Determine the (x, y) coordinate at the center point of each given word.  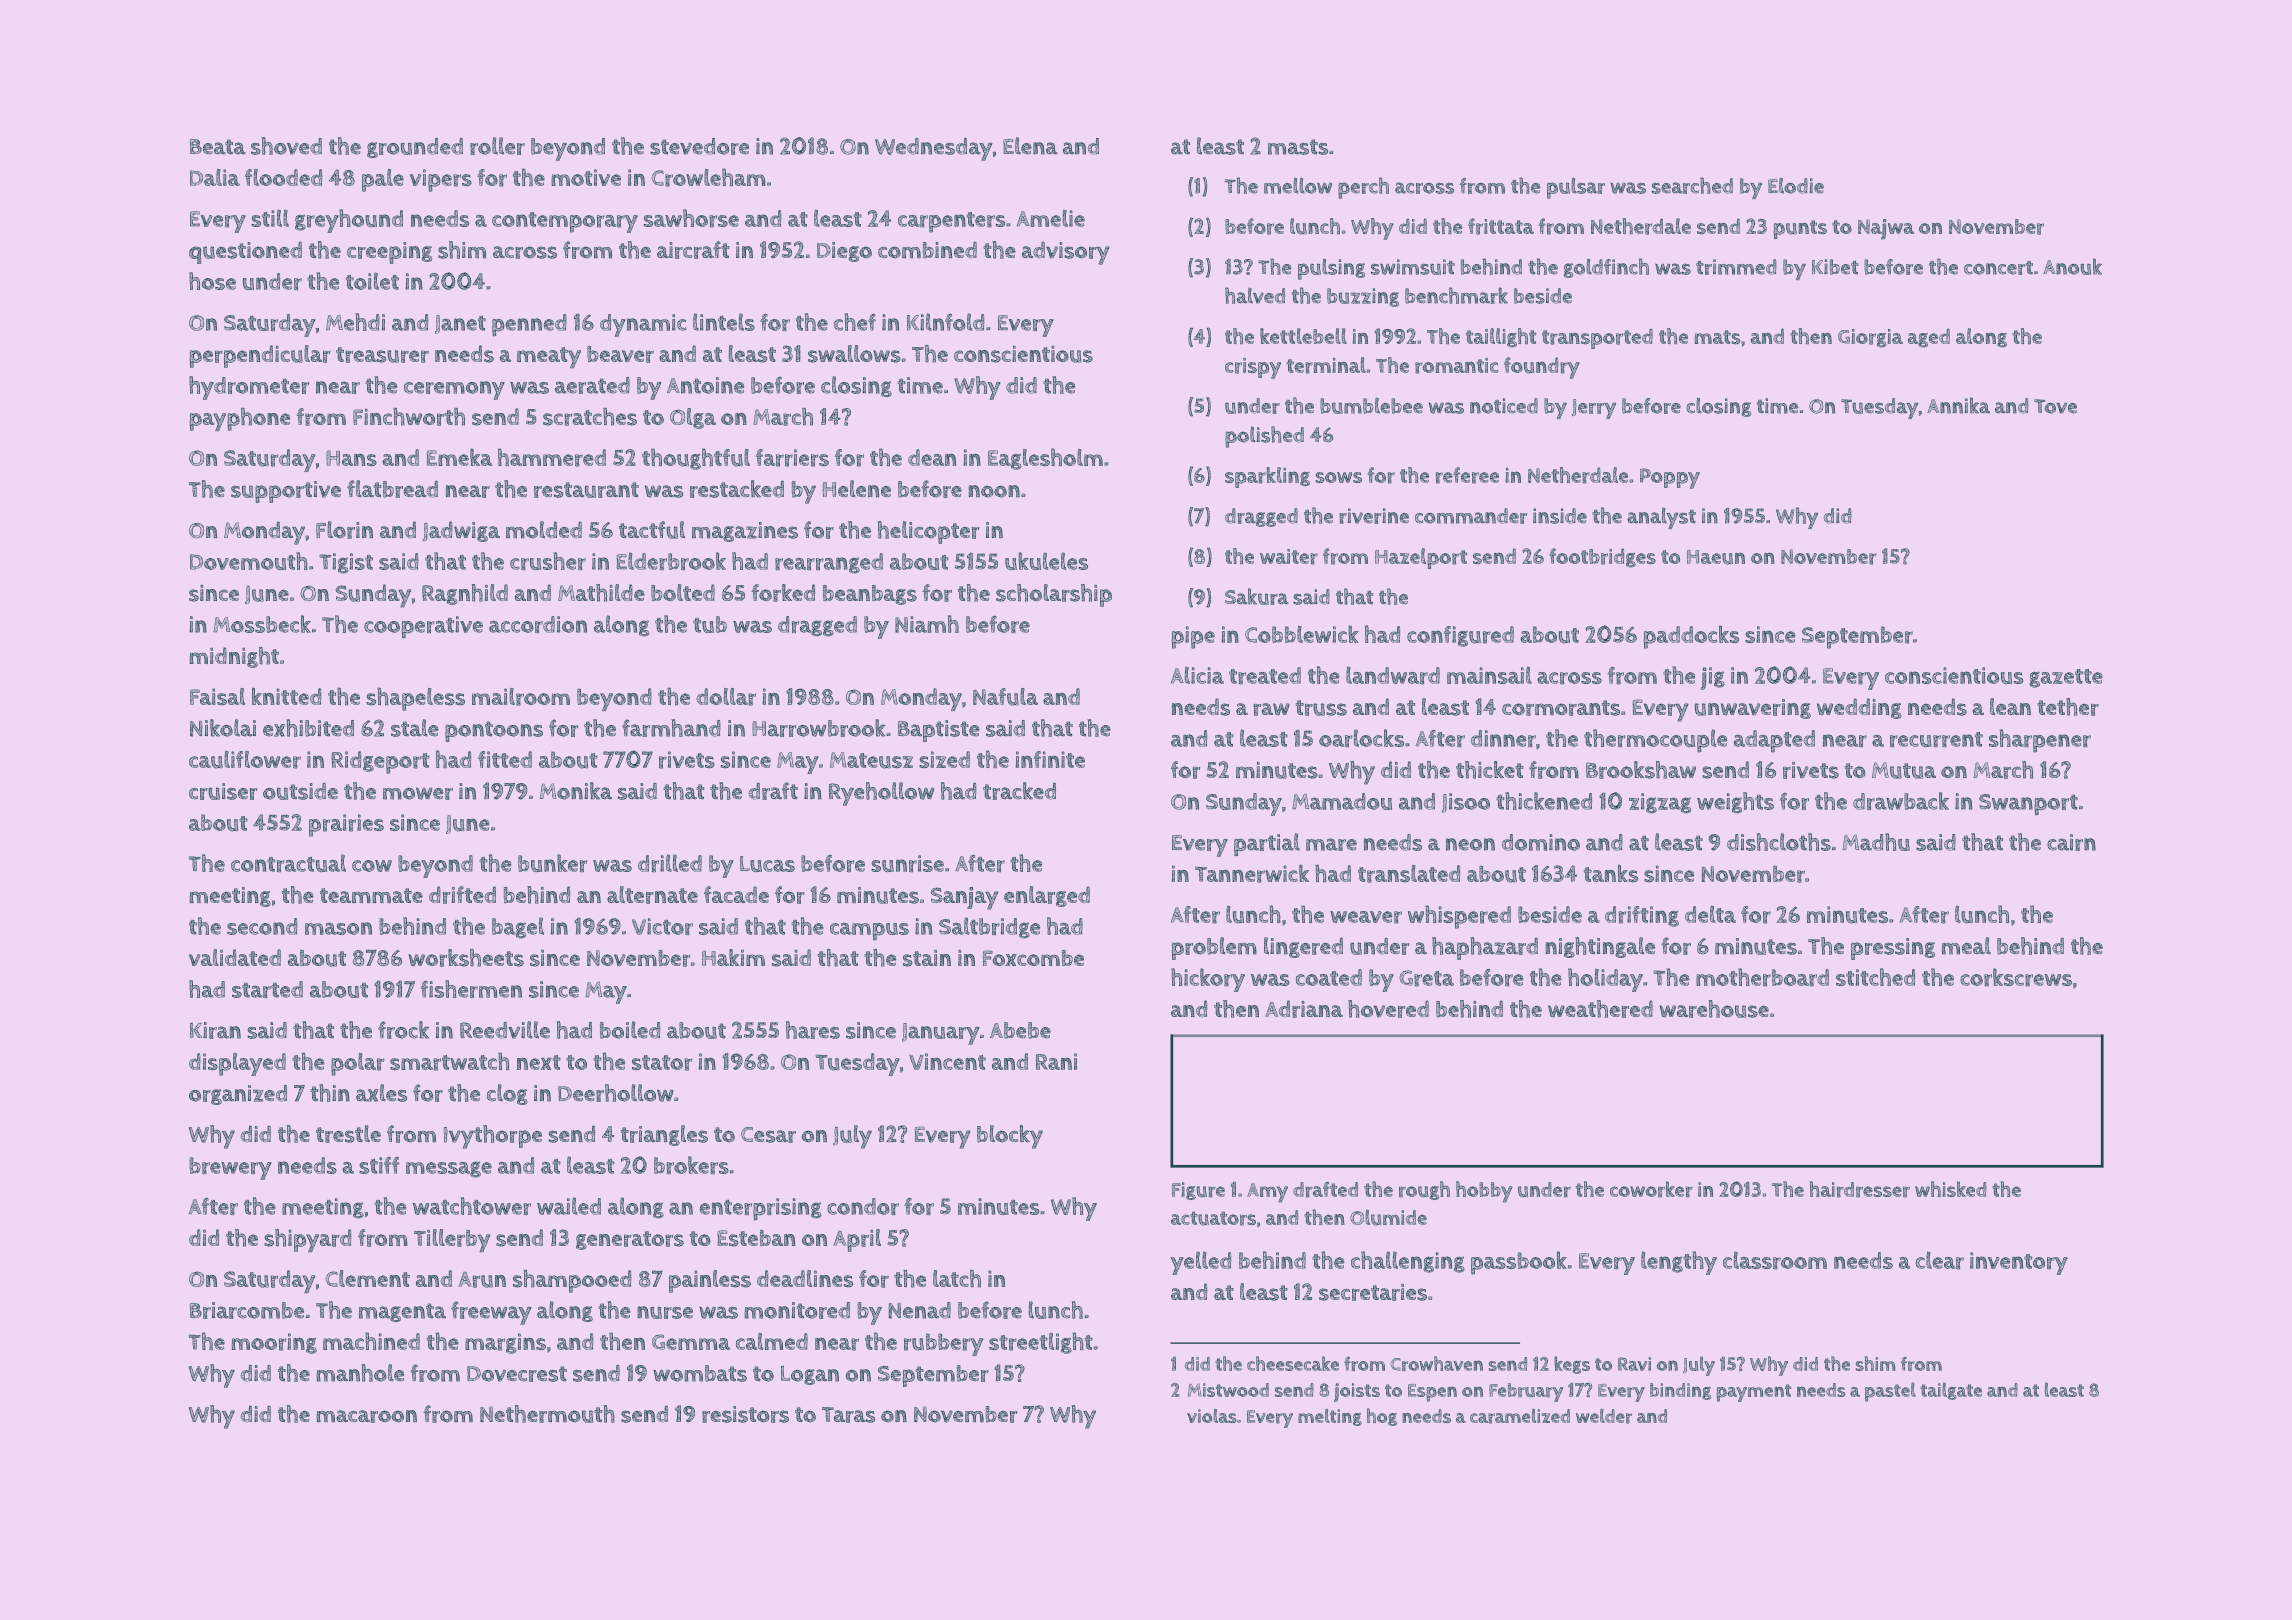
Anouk (2072, 266)
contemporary (565, 222)
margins (505, 1343)
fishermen (471, 989)
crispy (1253, 368)
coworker (1651, 1189)
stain (927, 958)
